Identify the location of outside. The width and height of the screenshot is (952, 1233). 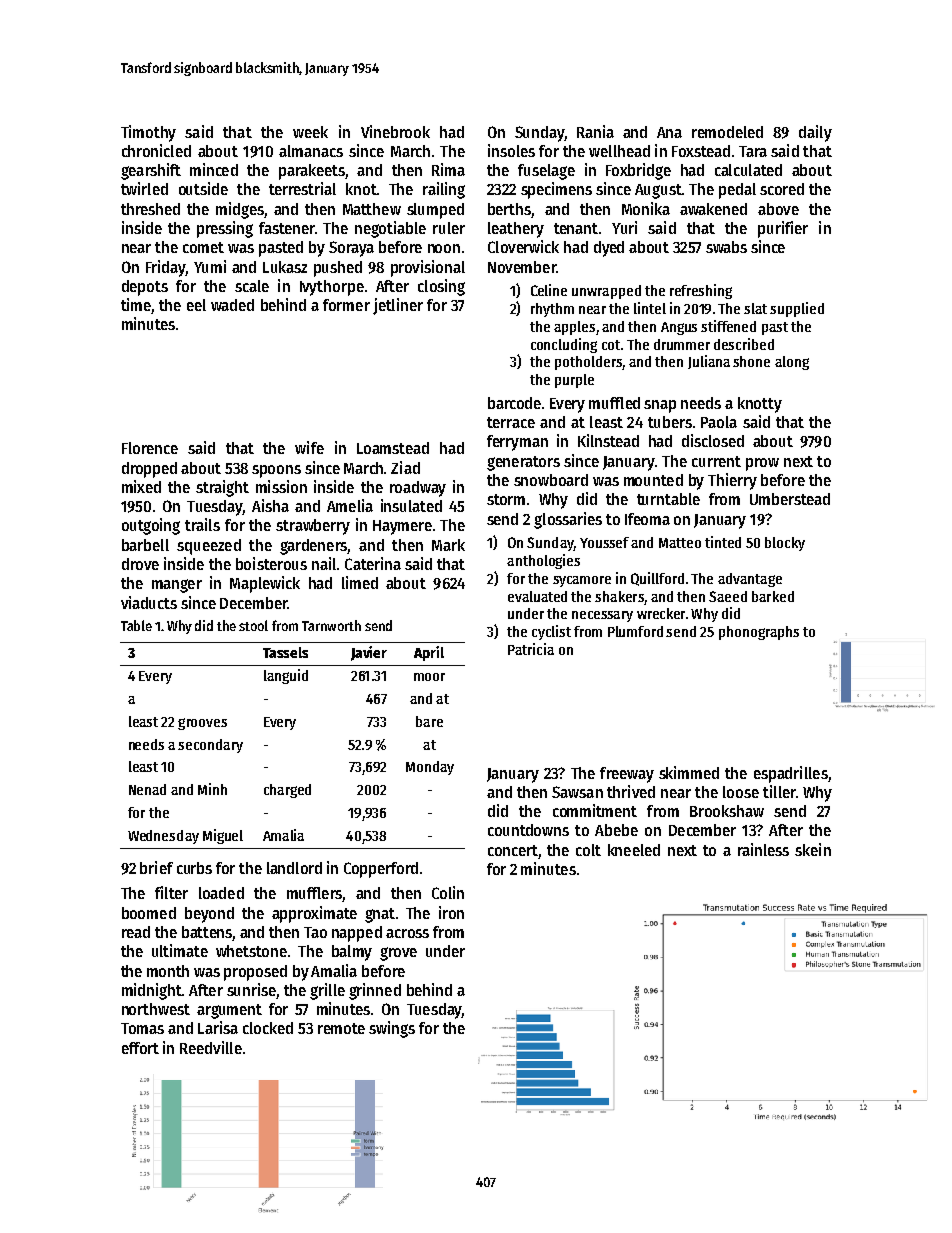
(203, 188).
